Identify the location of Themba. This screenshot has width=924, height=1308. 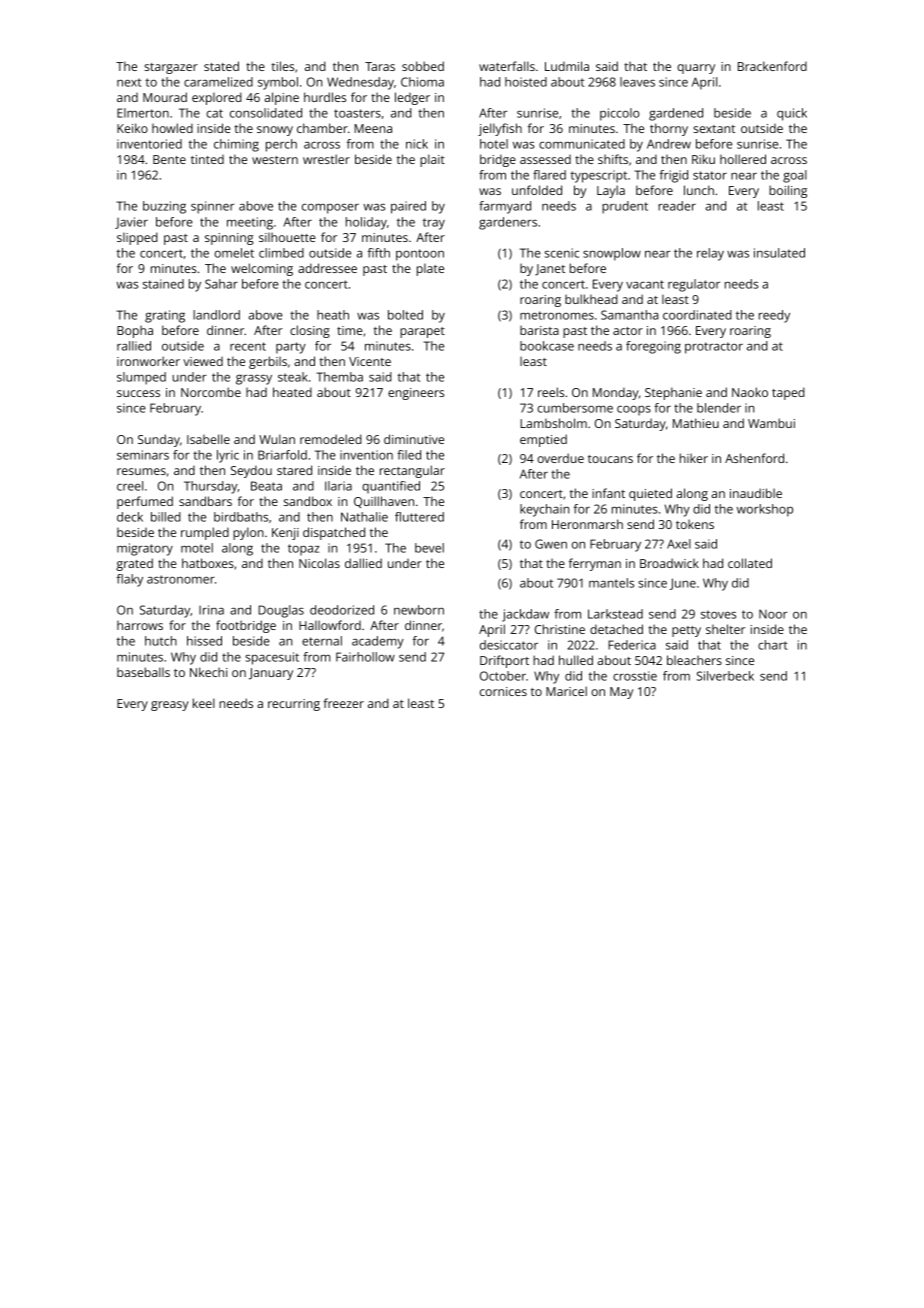
(339, 377).
